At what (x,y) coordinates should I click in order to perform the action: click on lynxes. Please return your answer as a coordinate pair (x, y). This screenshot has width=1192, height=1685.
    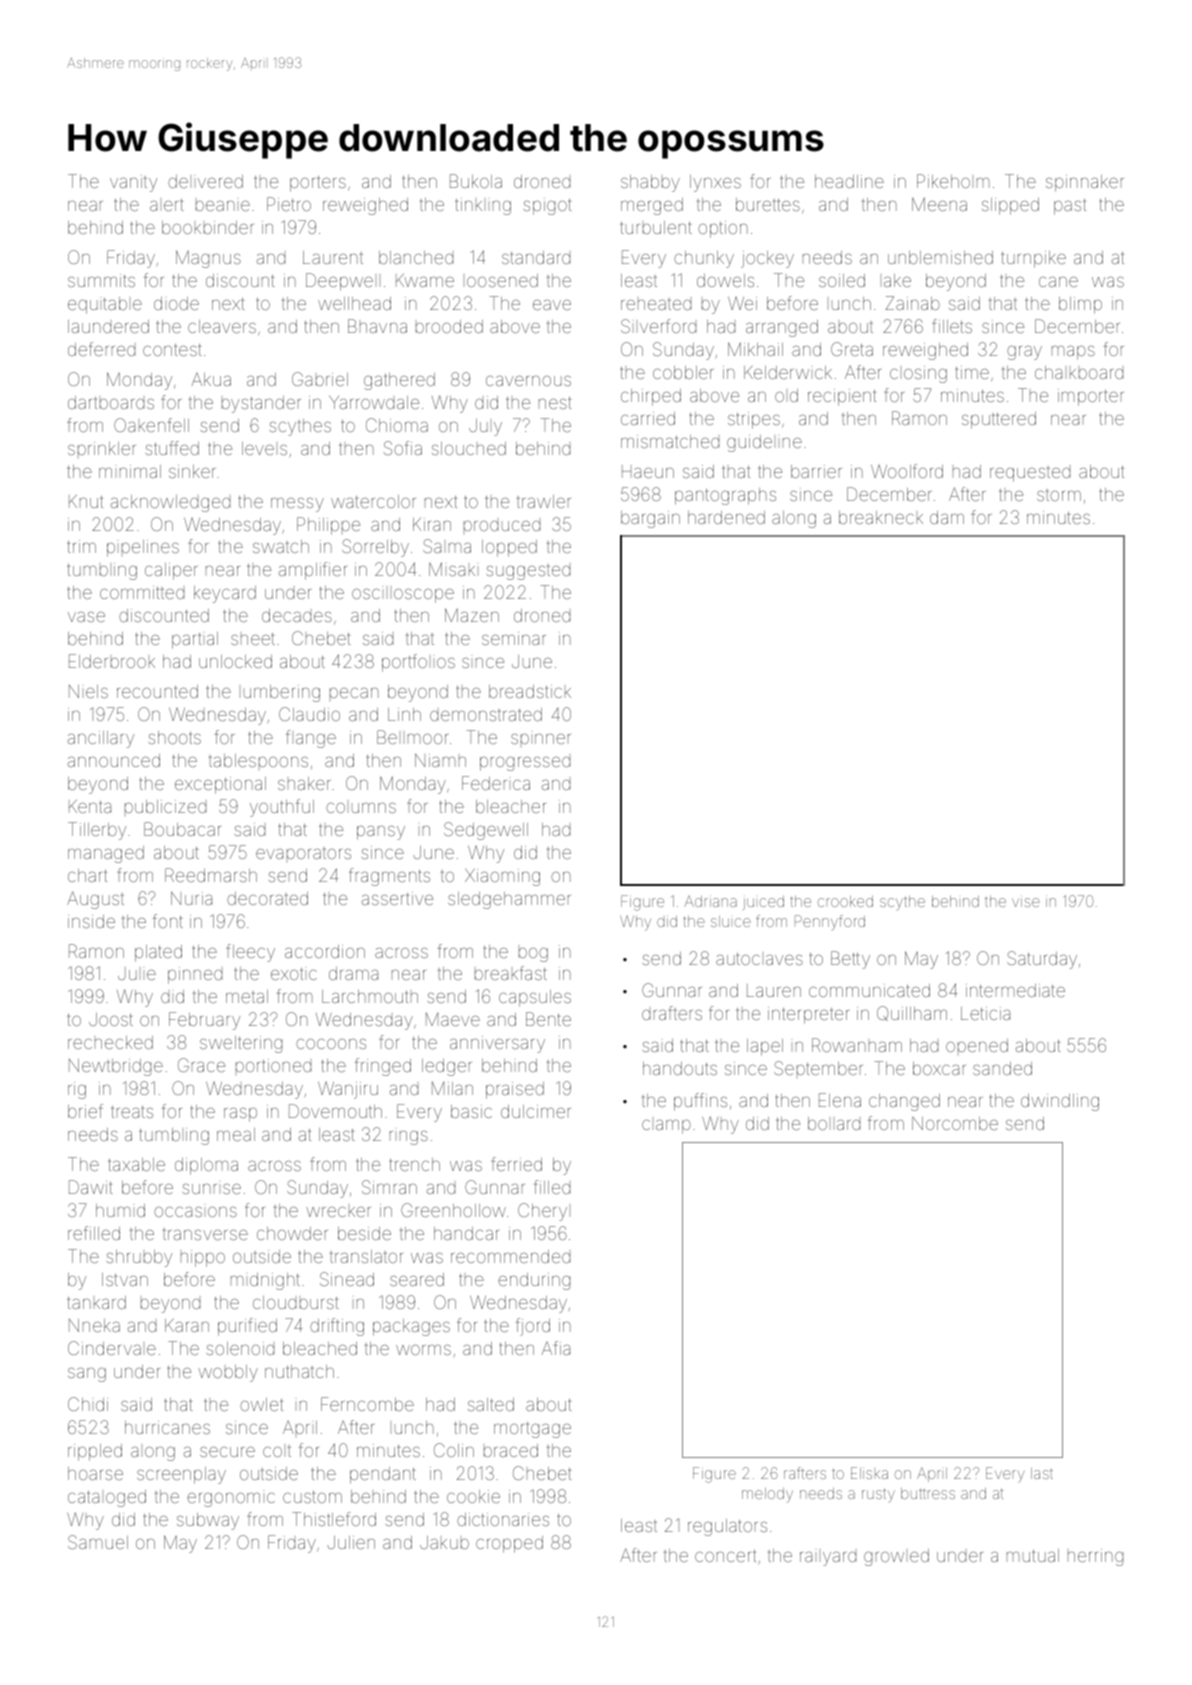
    Looking at the image, I should click on (715, 183).
